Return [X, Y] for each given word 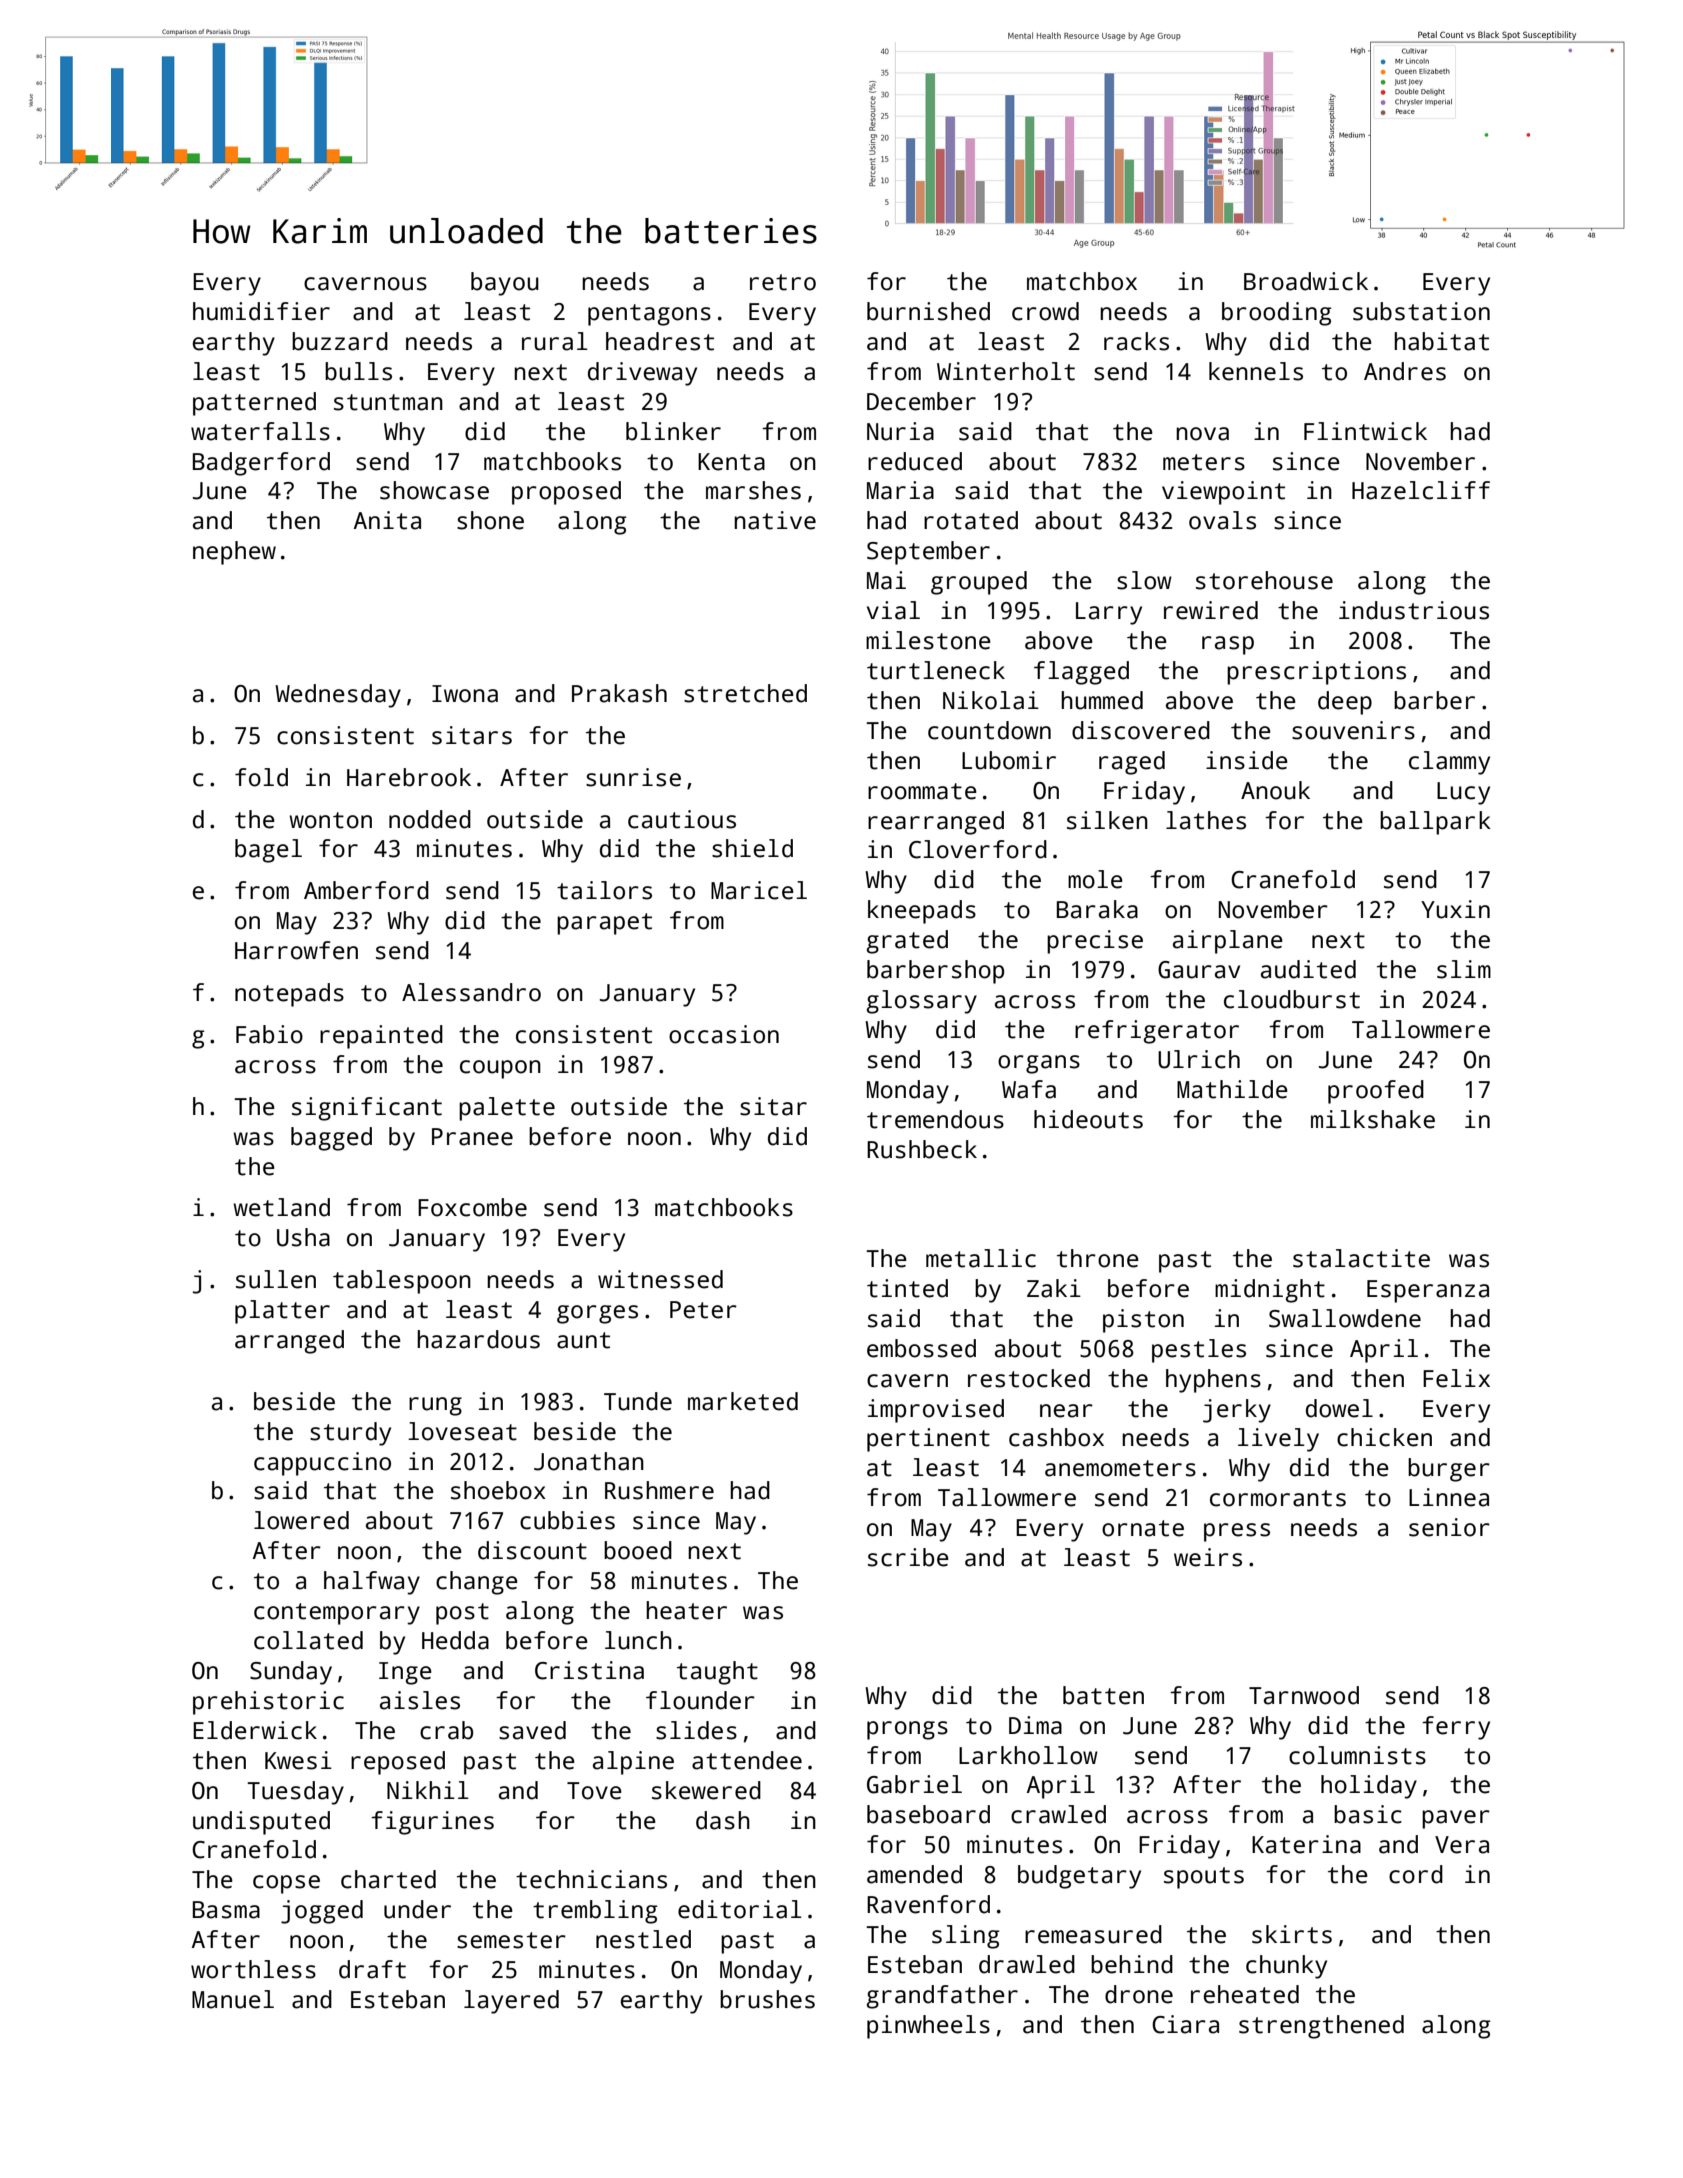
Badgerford [261, 464]
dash [723, 1820]
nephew [234, 553]
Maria [900, 490]
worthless [253, 1969]
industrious [1414, 610]
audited [1308, 969]
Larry [1109, 613]
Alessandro [471, 992]
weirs [1208, 1557]
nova [1202, 434]
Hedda [455, 1640]
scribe [908, 1557]
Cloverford [978, 849]
